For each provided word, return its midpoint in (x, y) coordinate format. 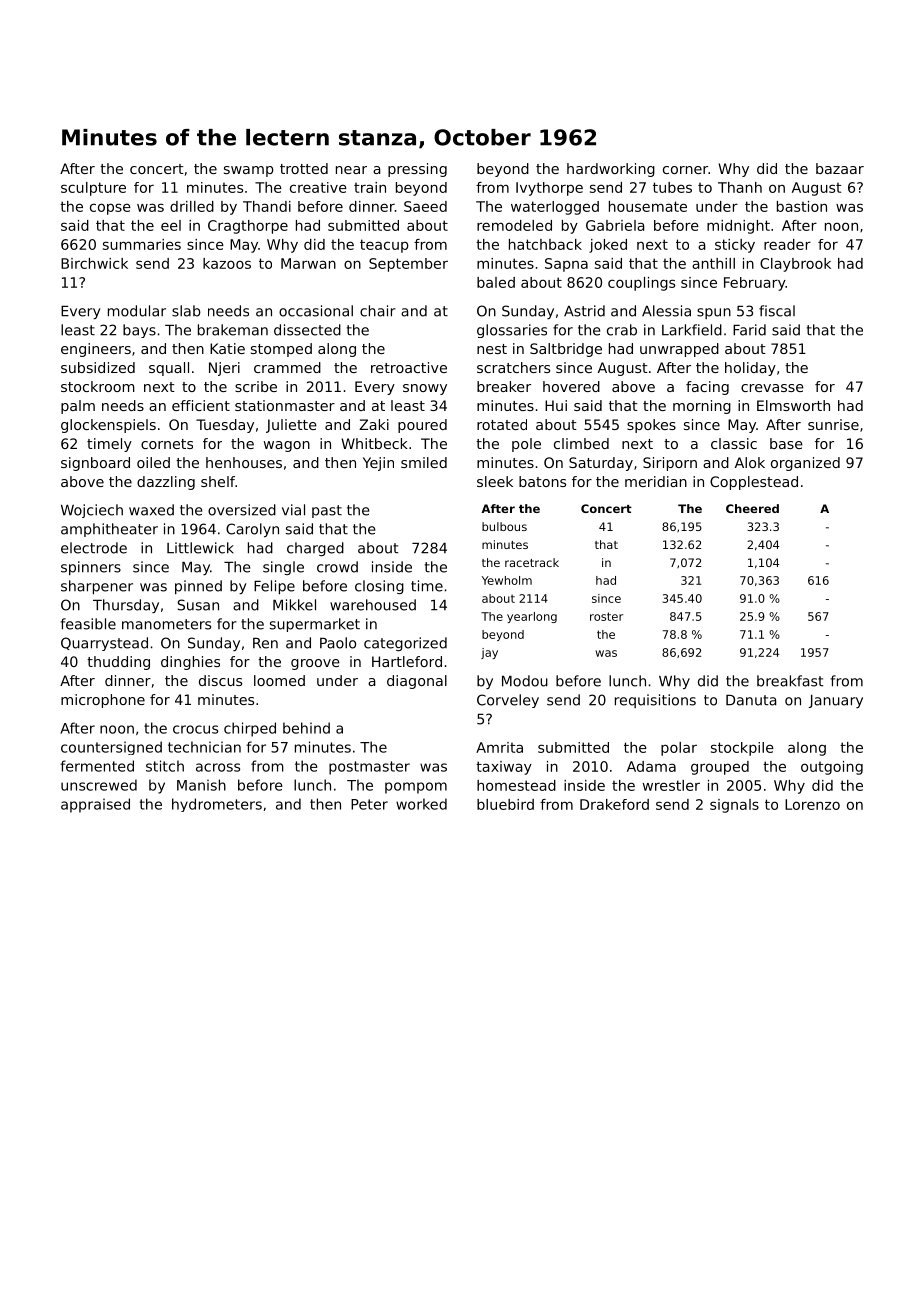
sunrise (833, 424)
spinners (91, 568)
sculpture (93, 189)
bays (139, 331)
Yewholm (507, 580)
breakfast (790, 681)
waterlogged (555, 208)
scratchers (513, 367)
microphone (103, 701)
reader (787, 244)
